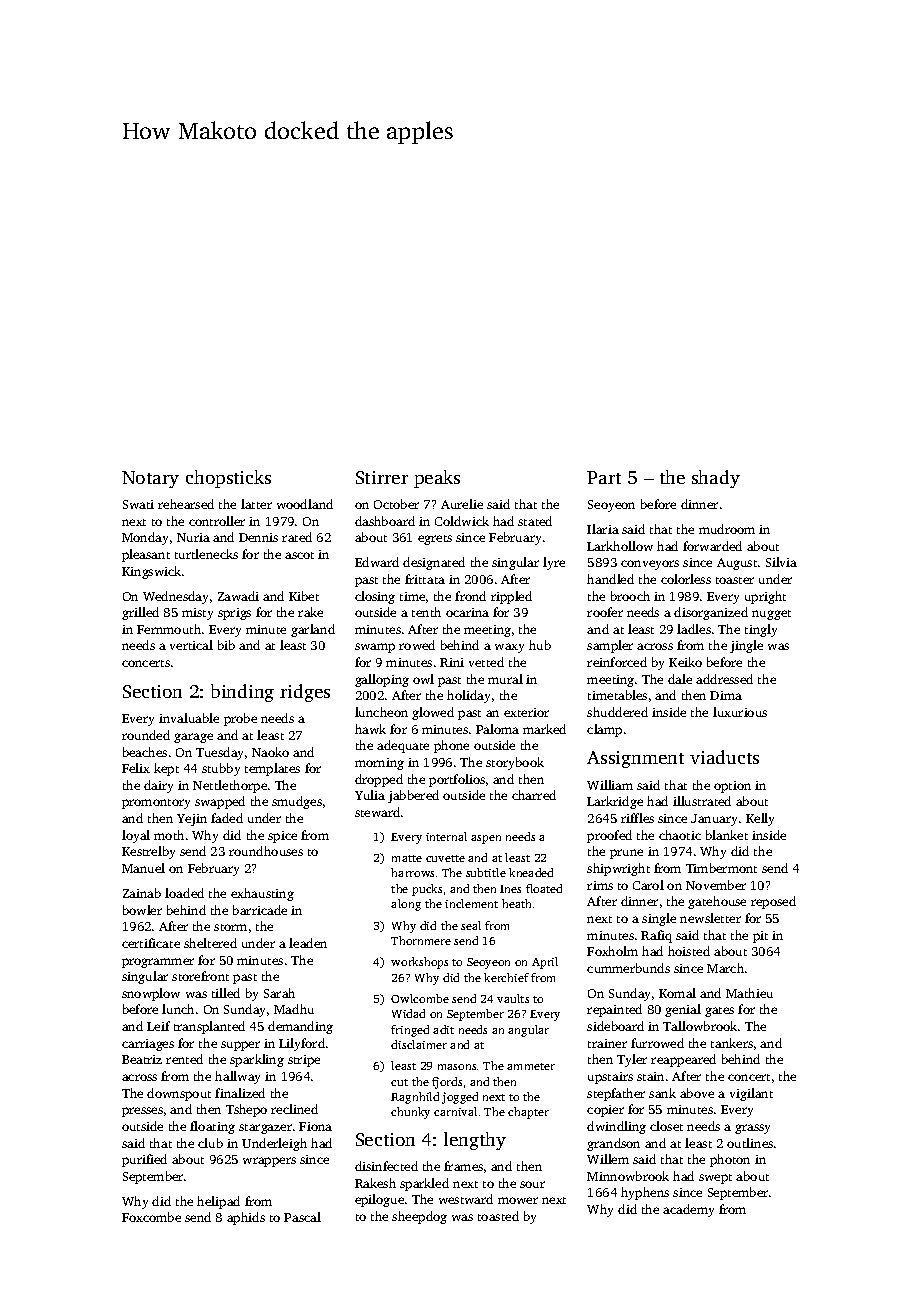  I want to click on reposed, so click(773, 902).
